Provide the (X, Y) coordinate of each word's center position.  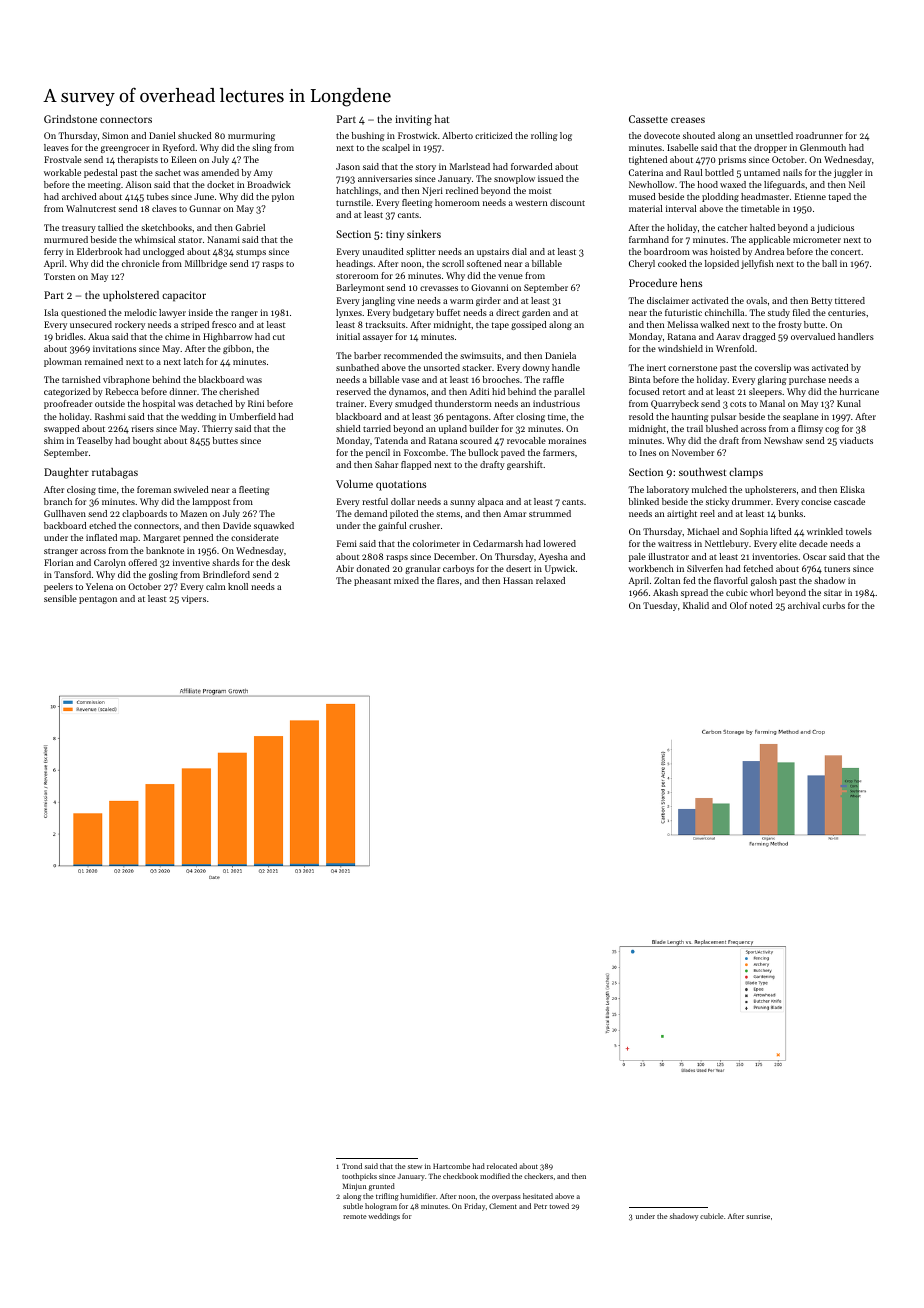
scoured (476, 440)
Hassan (518, 580)
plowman (63, 362)
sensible (60, 598)
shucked (195, 135)
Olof (739, 605)
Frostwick (417, 135)
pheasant (372, 581)
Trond (352, 1166)
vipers (193, 599)
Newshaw (783, 440)
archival (804, 605)
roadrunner (819, 135)
